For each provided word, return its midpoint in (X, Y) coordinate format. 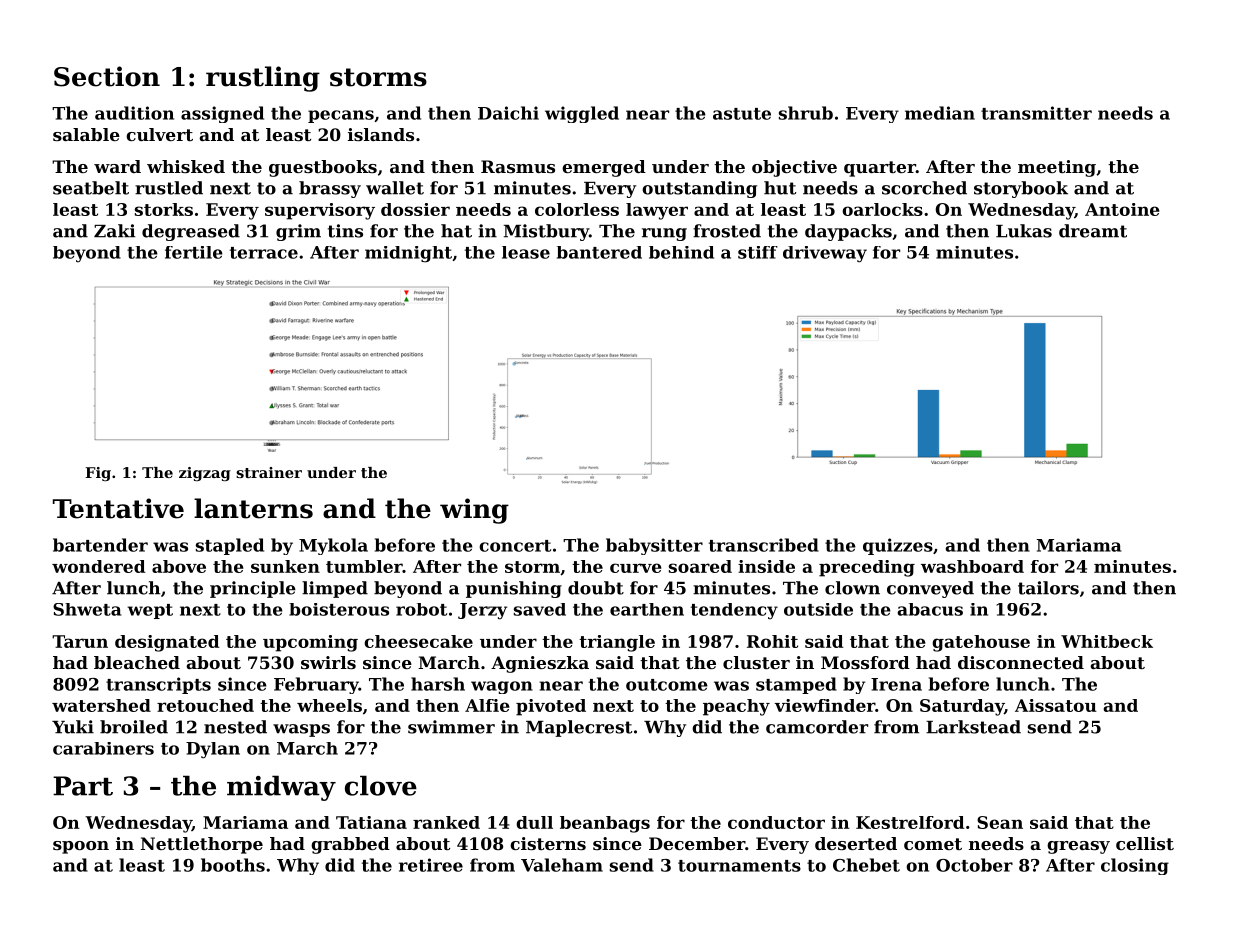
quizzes (898, 546)
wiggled (582, 114)
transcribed (764, 545)
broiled (134, 727)
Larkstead (973, 727)
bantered (599, 252)
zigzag (205, 474)
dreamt (1093, 231)
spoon (81, 847)
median (940, 113)
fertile (194, 252)
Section (107, 76)
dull (534, 822)
